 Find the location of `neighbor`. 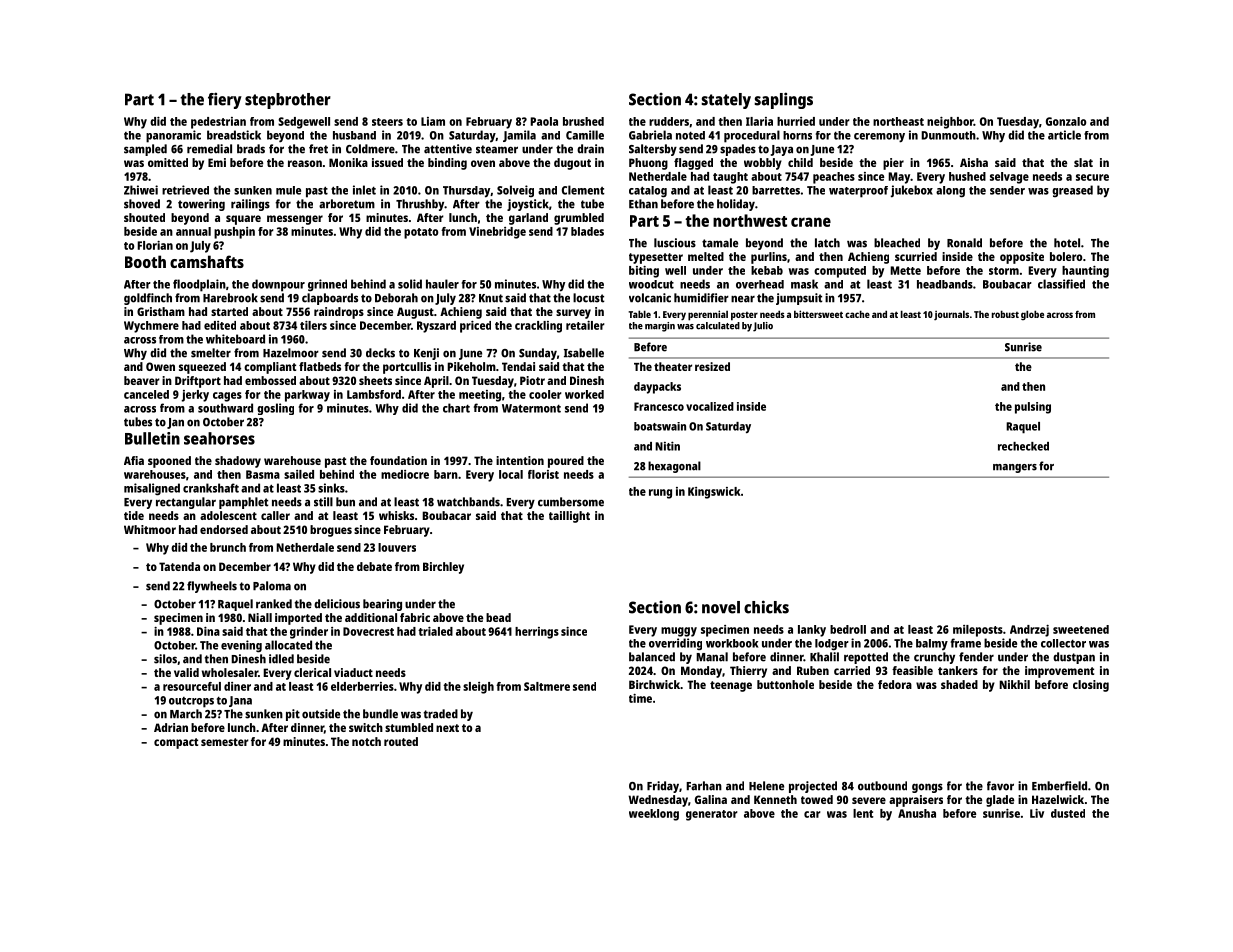

neighbor is located at coordinates (950, 123).
